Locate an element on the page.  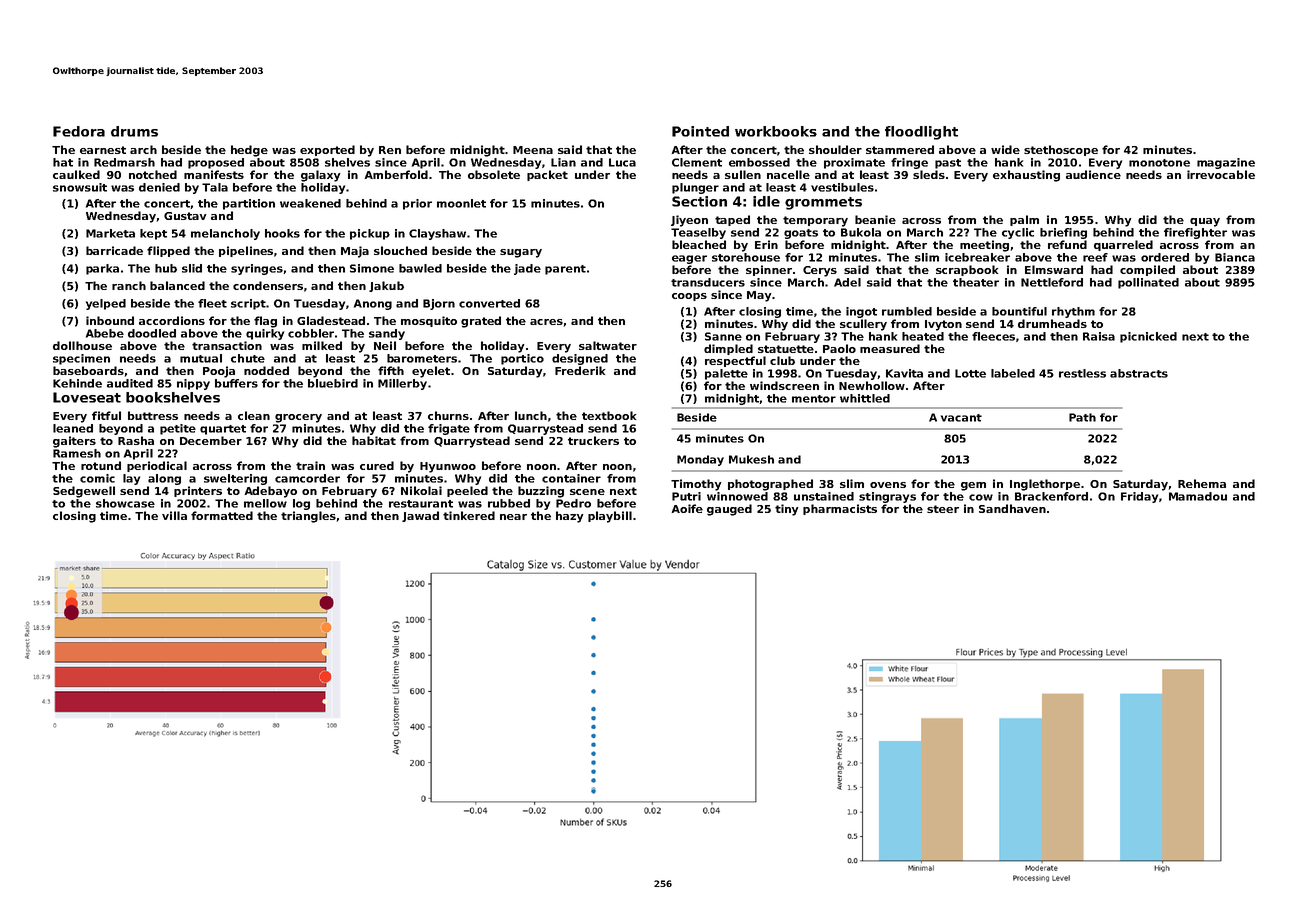
floodlight is located at coordinates (921, 133).
